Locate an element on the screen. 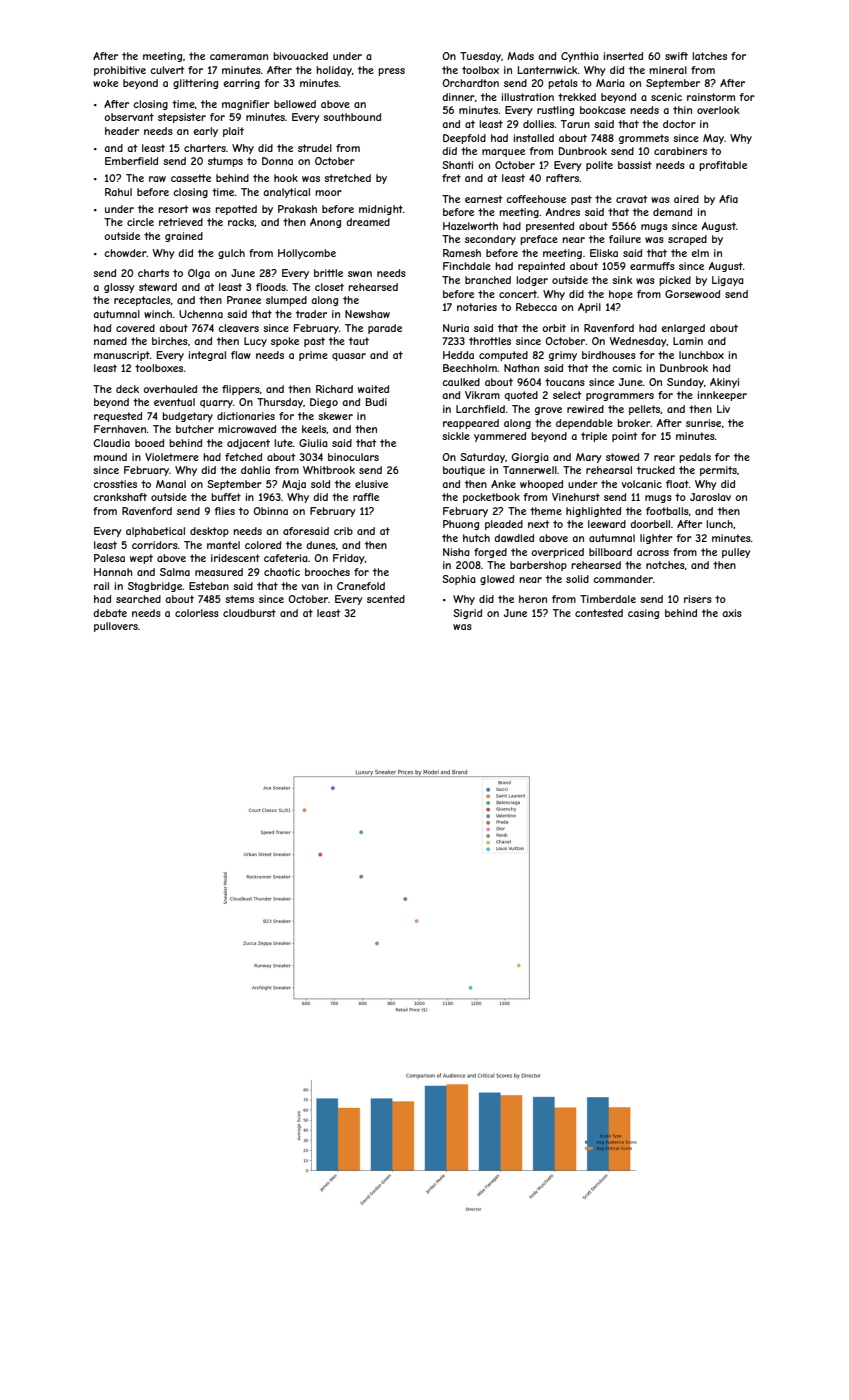  Mads is located at coordinates (520, 56).
